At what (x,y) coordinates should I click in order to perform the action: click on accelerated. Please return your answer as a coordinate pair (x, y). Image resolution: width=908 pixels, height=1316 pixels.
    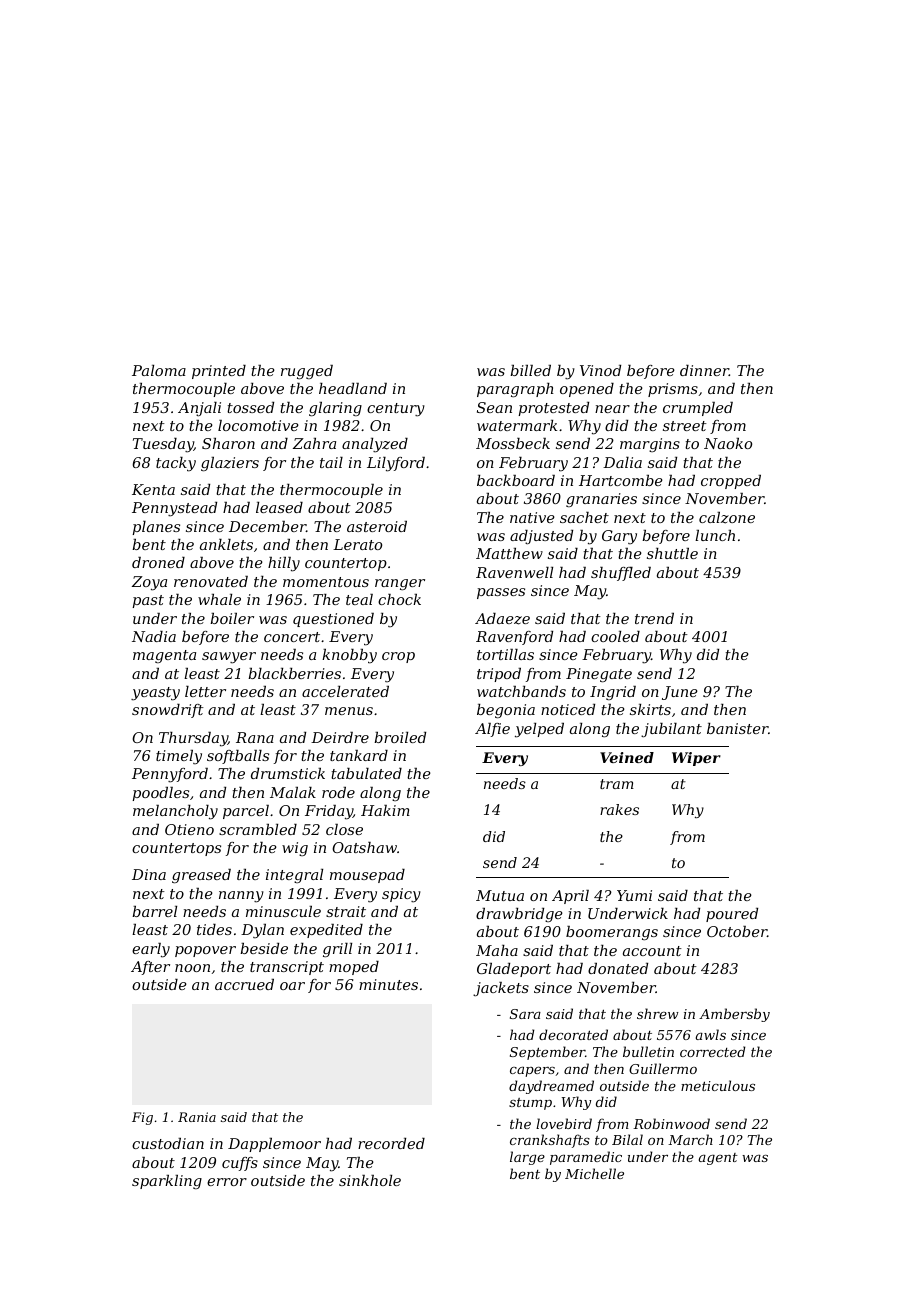
    Looking at the image, I should click on (345, 691).
